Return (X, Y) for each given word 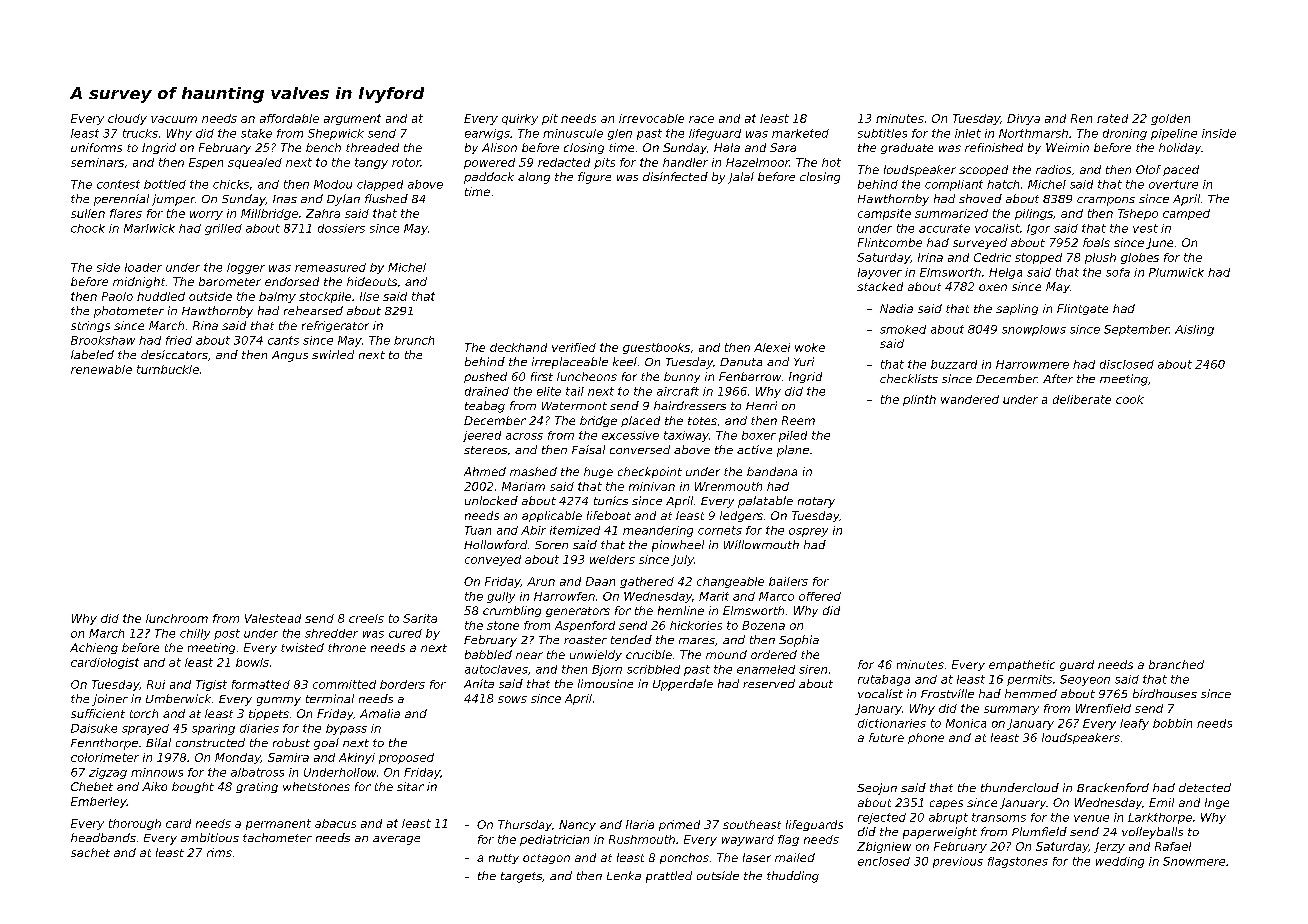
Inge (1217, 803)
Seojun (877, 789)
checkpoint (650, 472)
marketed (800, 133)
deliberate (1082, 399)
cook (1130, 399)
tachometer (277, 837)
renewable (101, 369)
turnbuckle (168, 369)
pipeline (1174, 134)
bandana (772, 471)
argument (352, 119)
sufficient (98, 713)
